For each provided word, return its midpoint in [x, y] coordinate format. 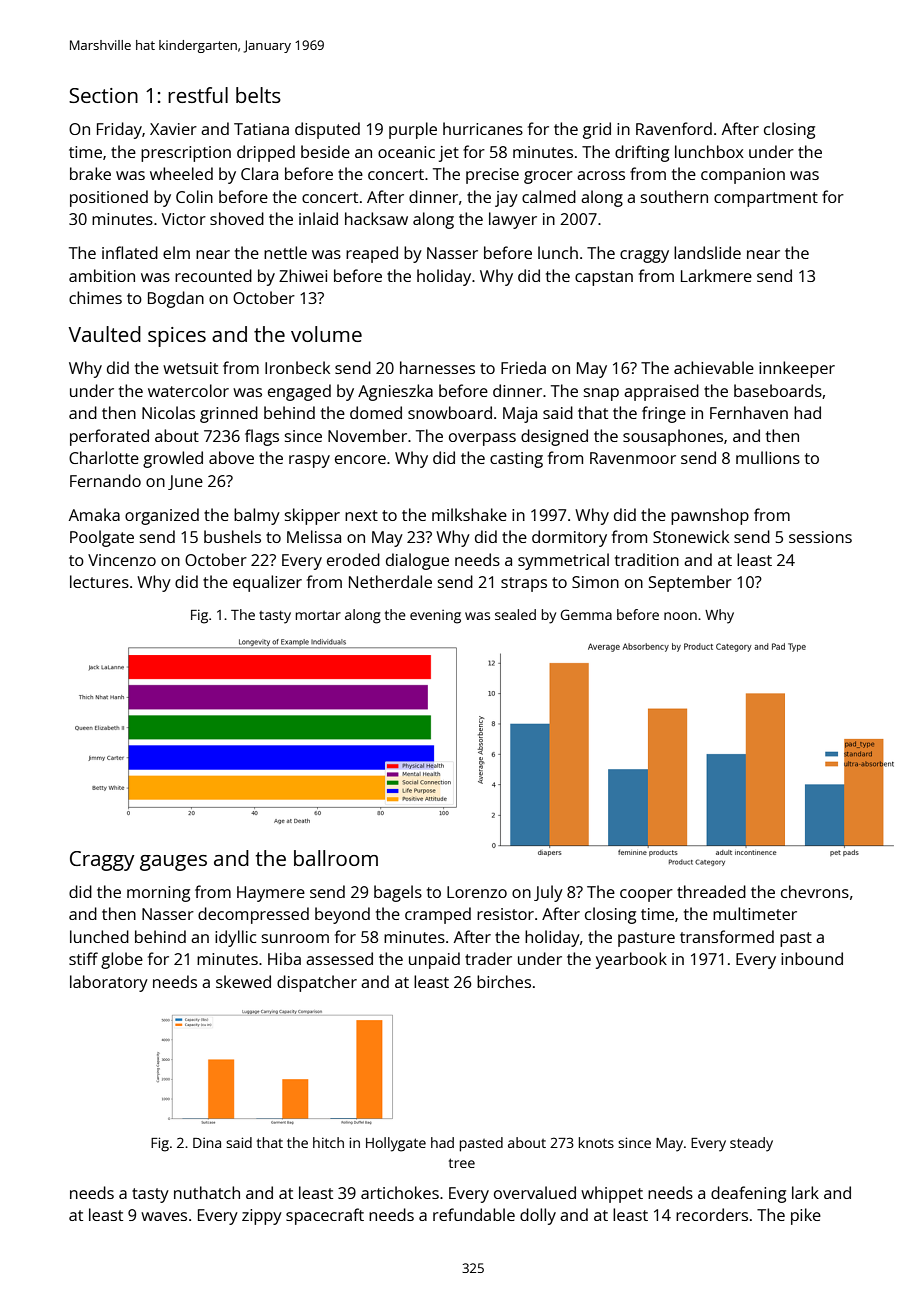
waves [164, 1216]
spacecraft [325, 1216]
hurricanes [483, 128]
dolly [538, 1216]
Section [103, 95]
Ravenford [674, 128]
